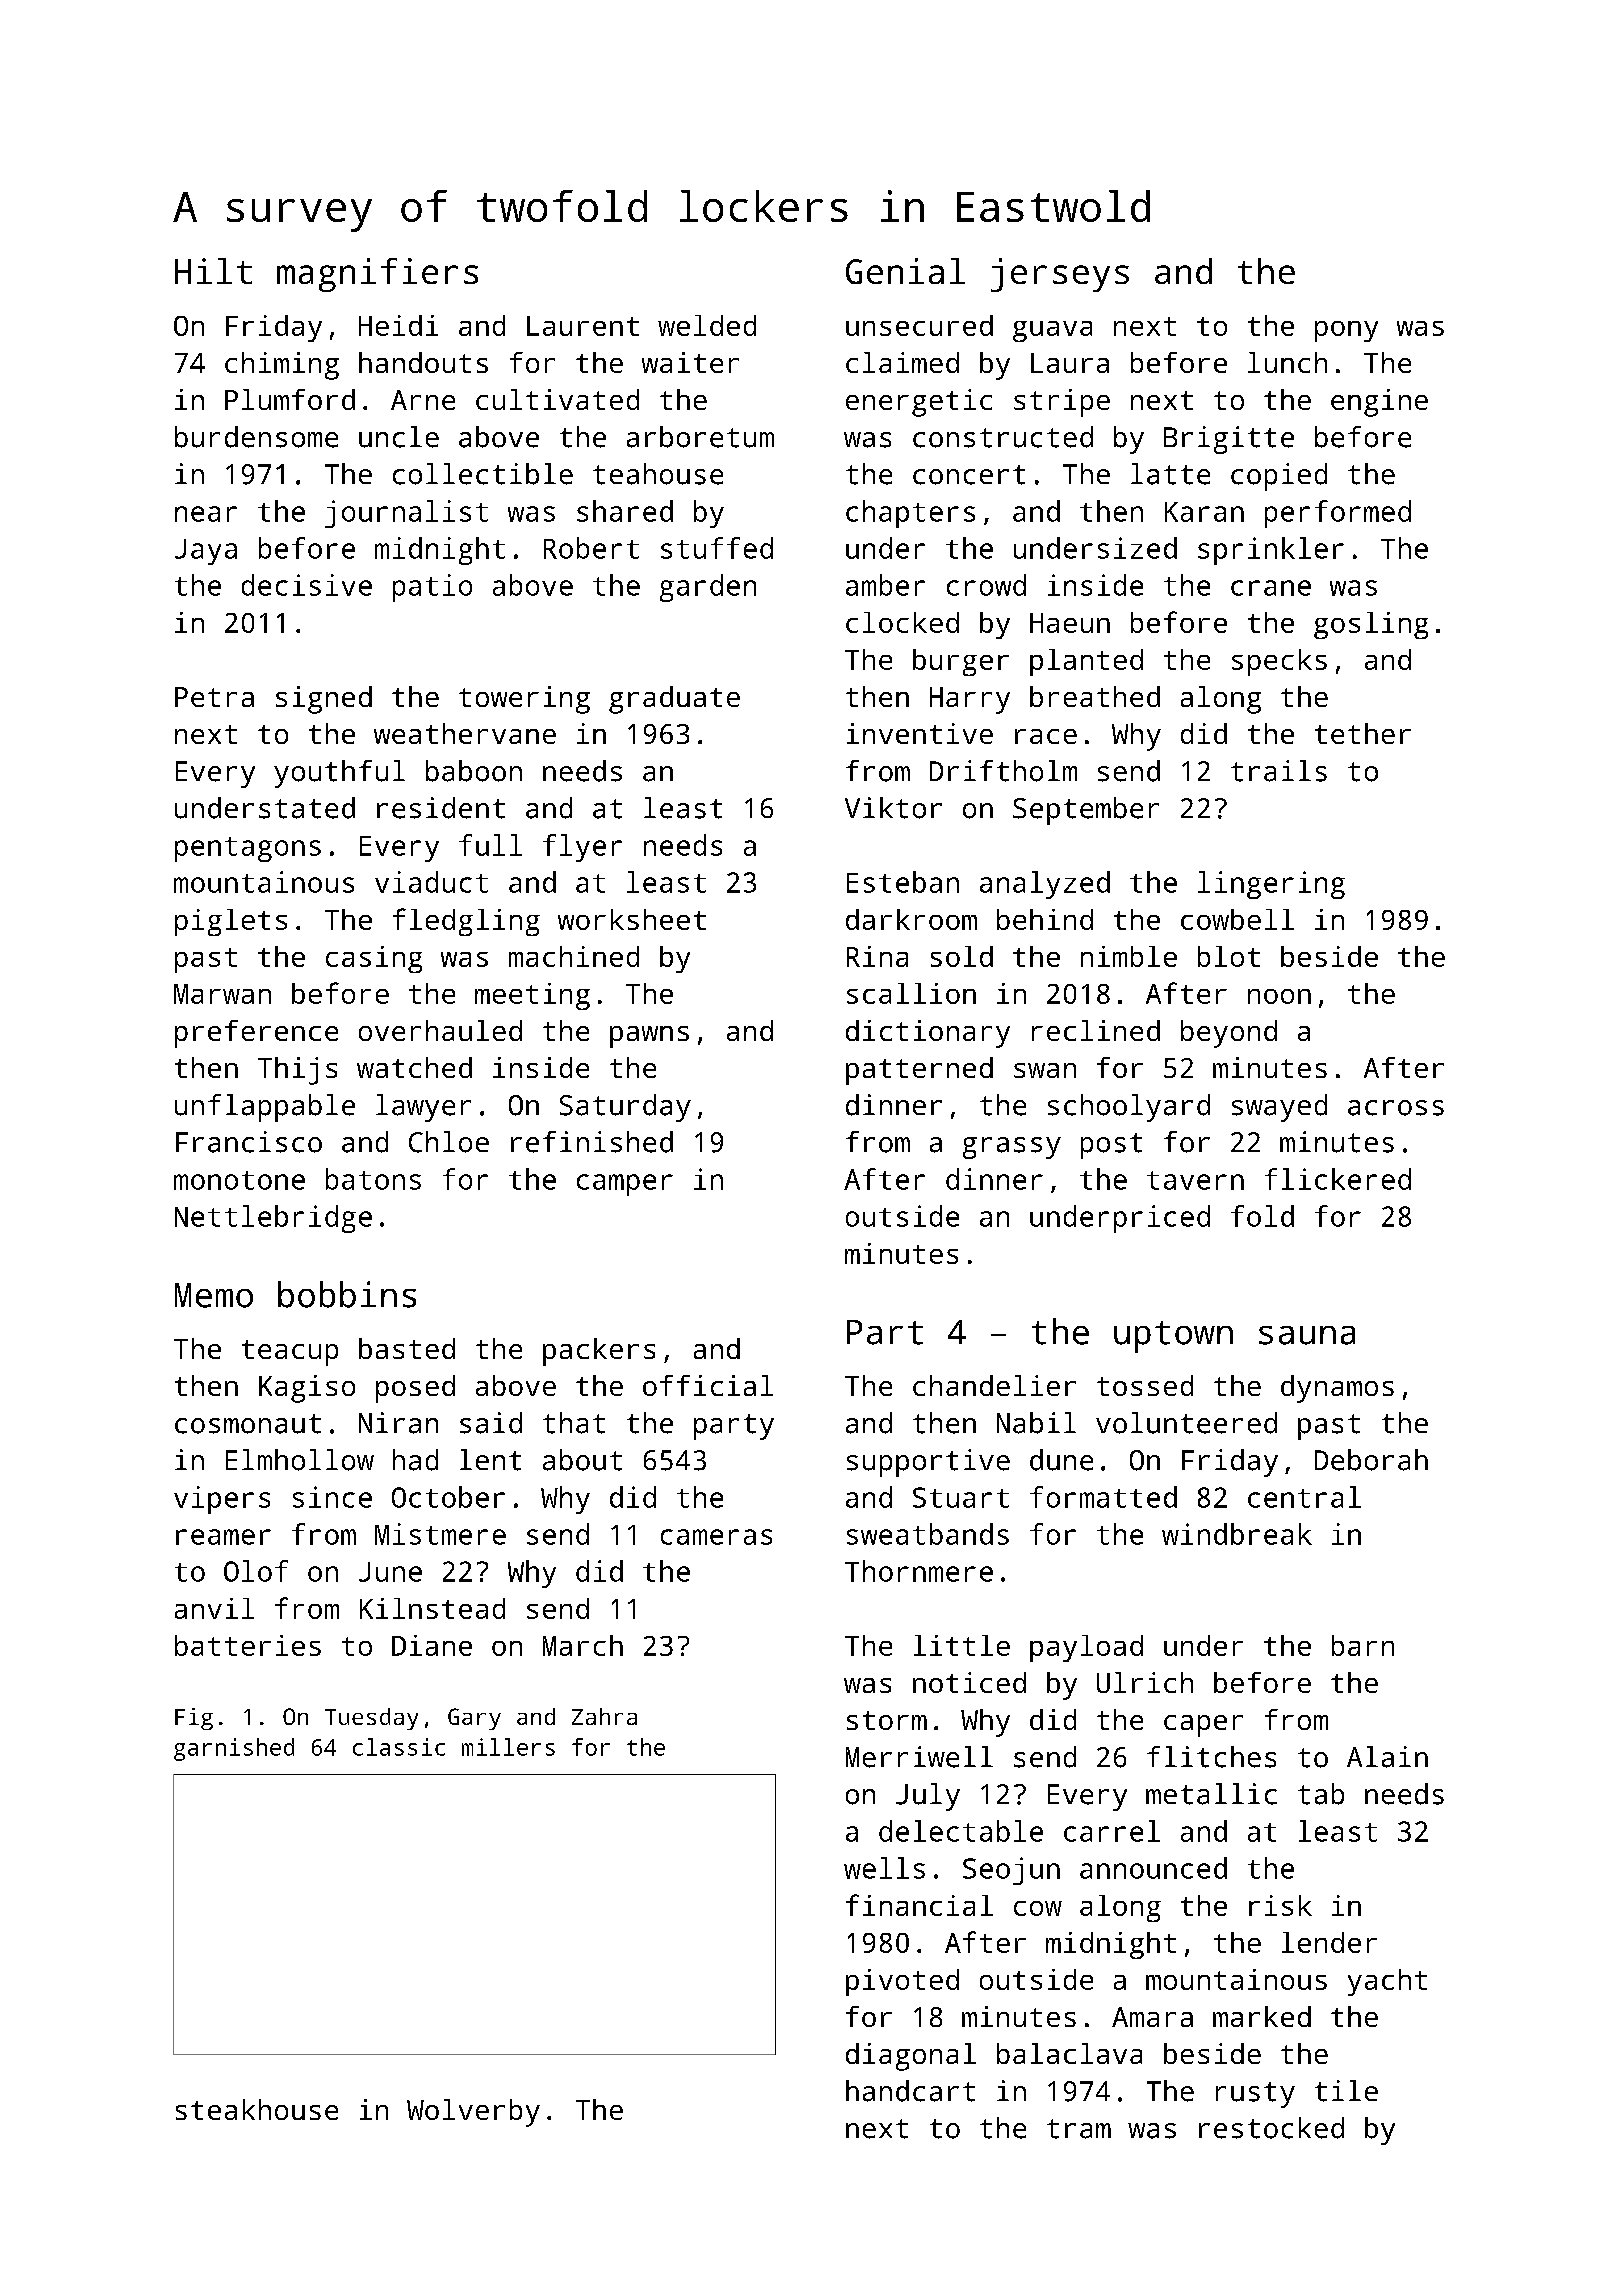 The image size is (1620, 2292). Describe the element at coordinates (877, 956) in the document. I see `Rina` at that location.
